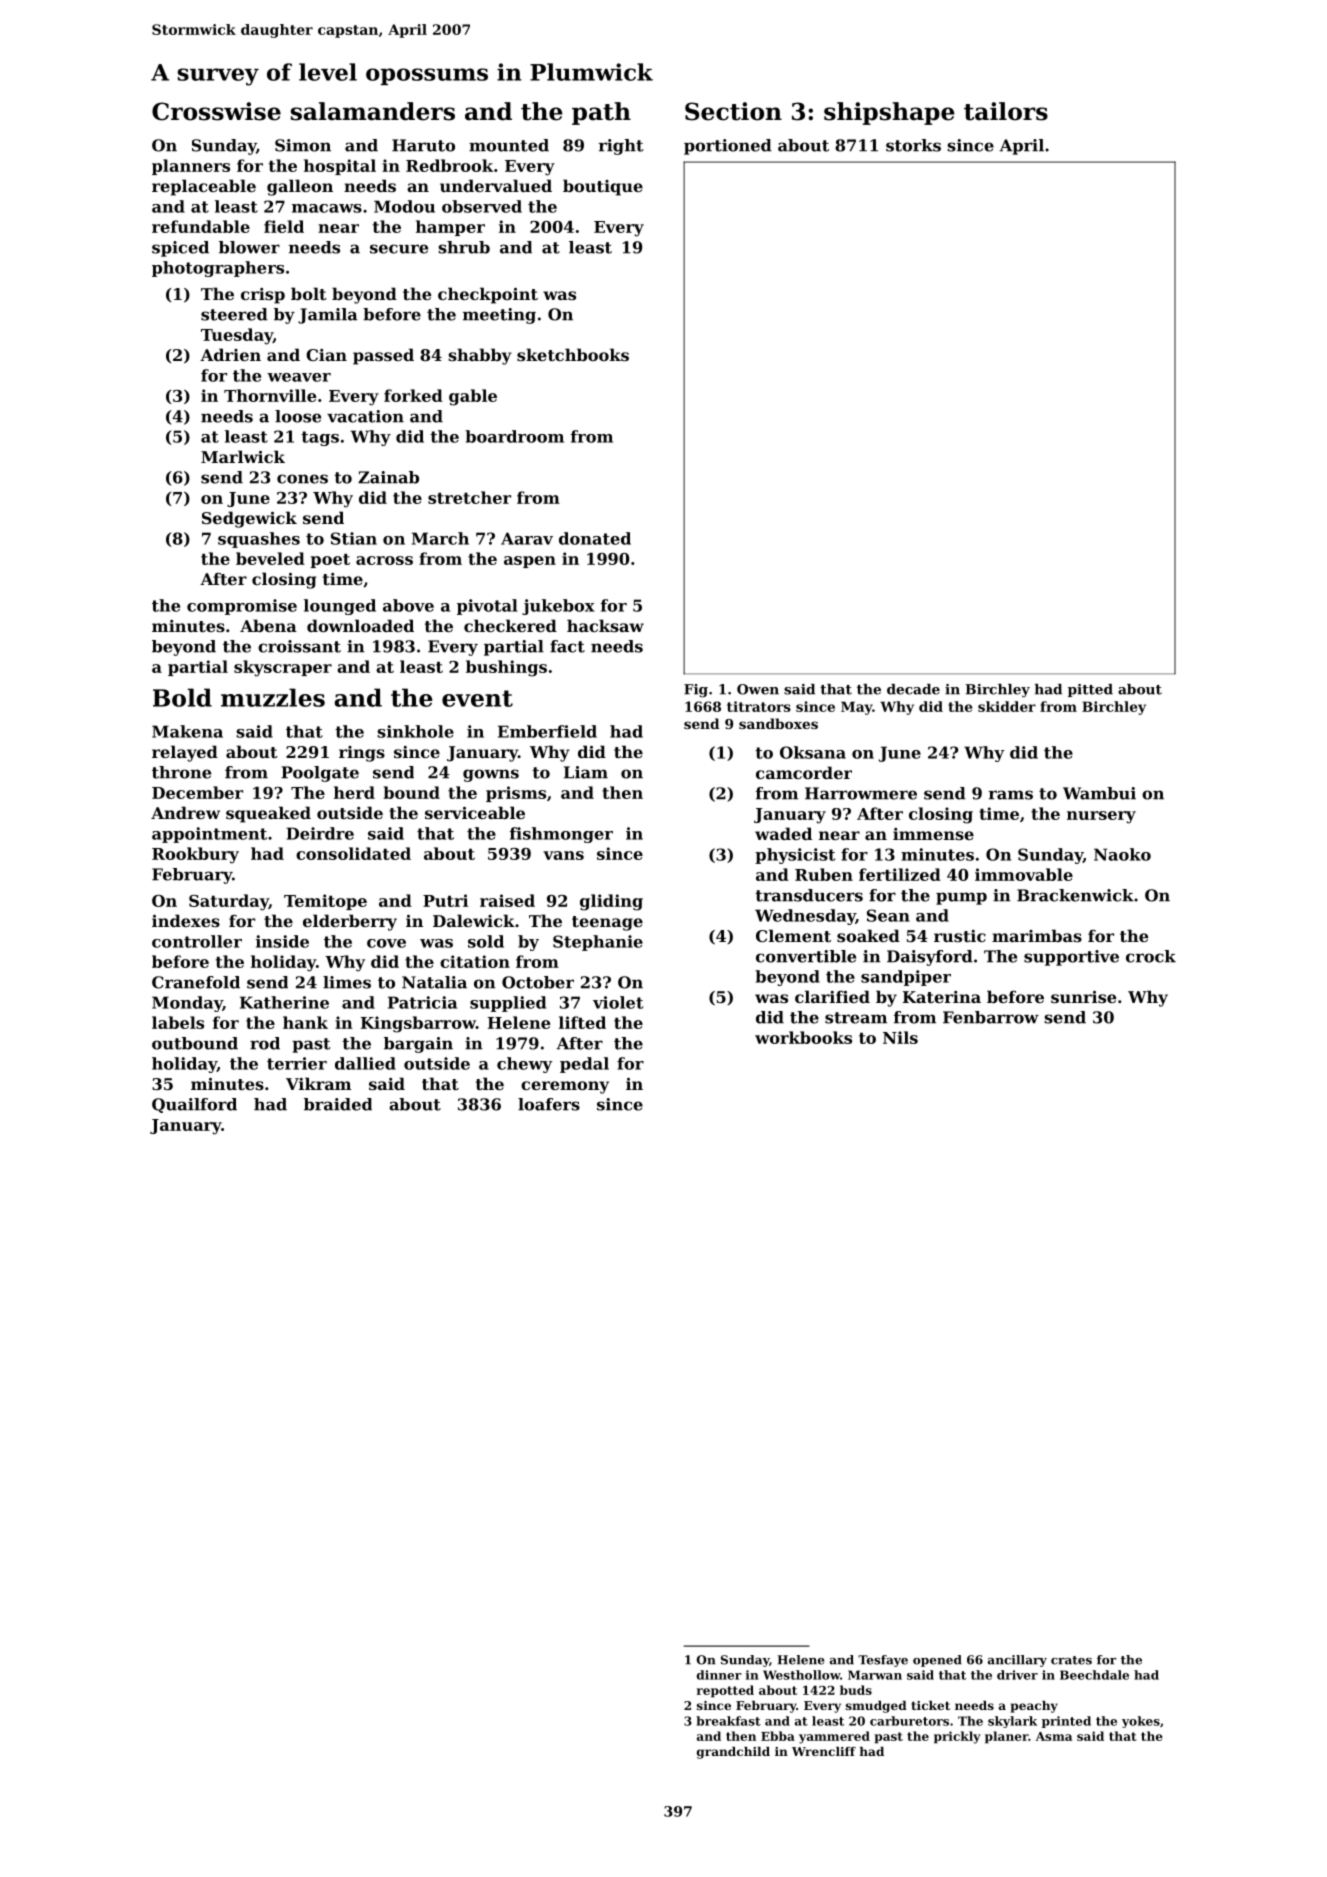 The width and height of the screenshot is (1327, 1877). Describe the element at coordinates (1141, 1722) in the screenshot. I see `yokes` at that location.
